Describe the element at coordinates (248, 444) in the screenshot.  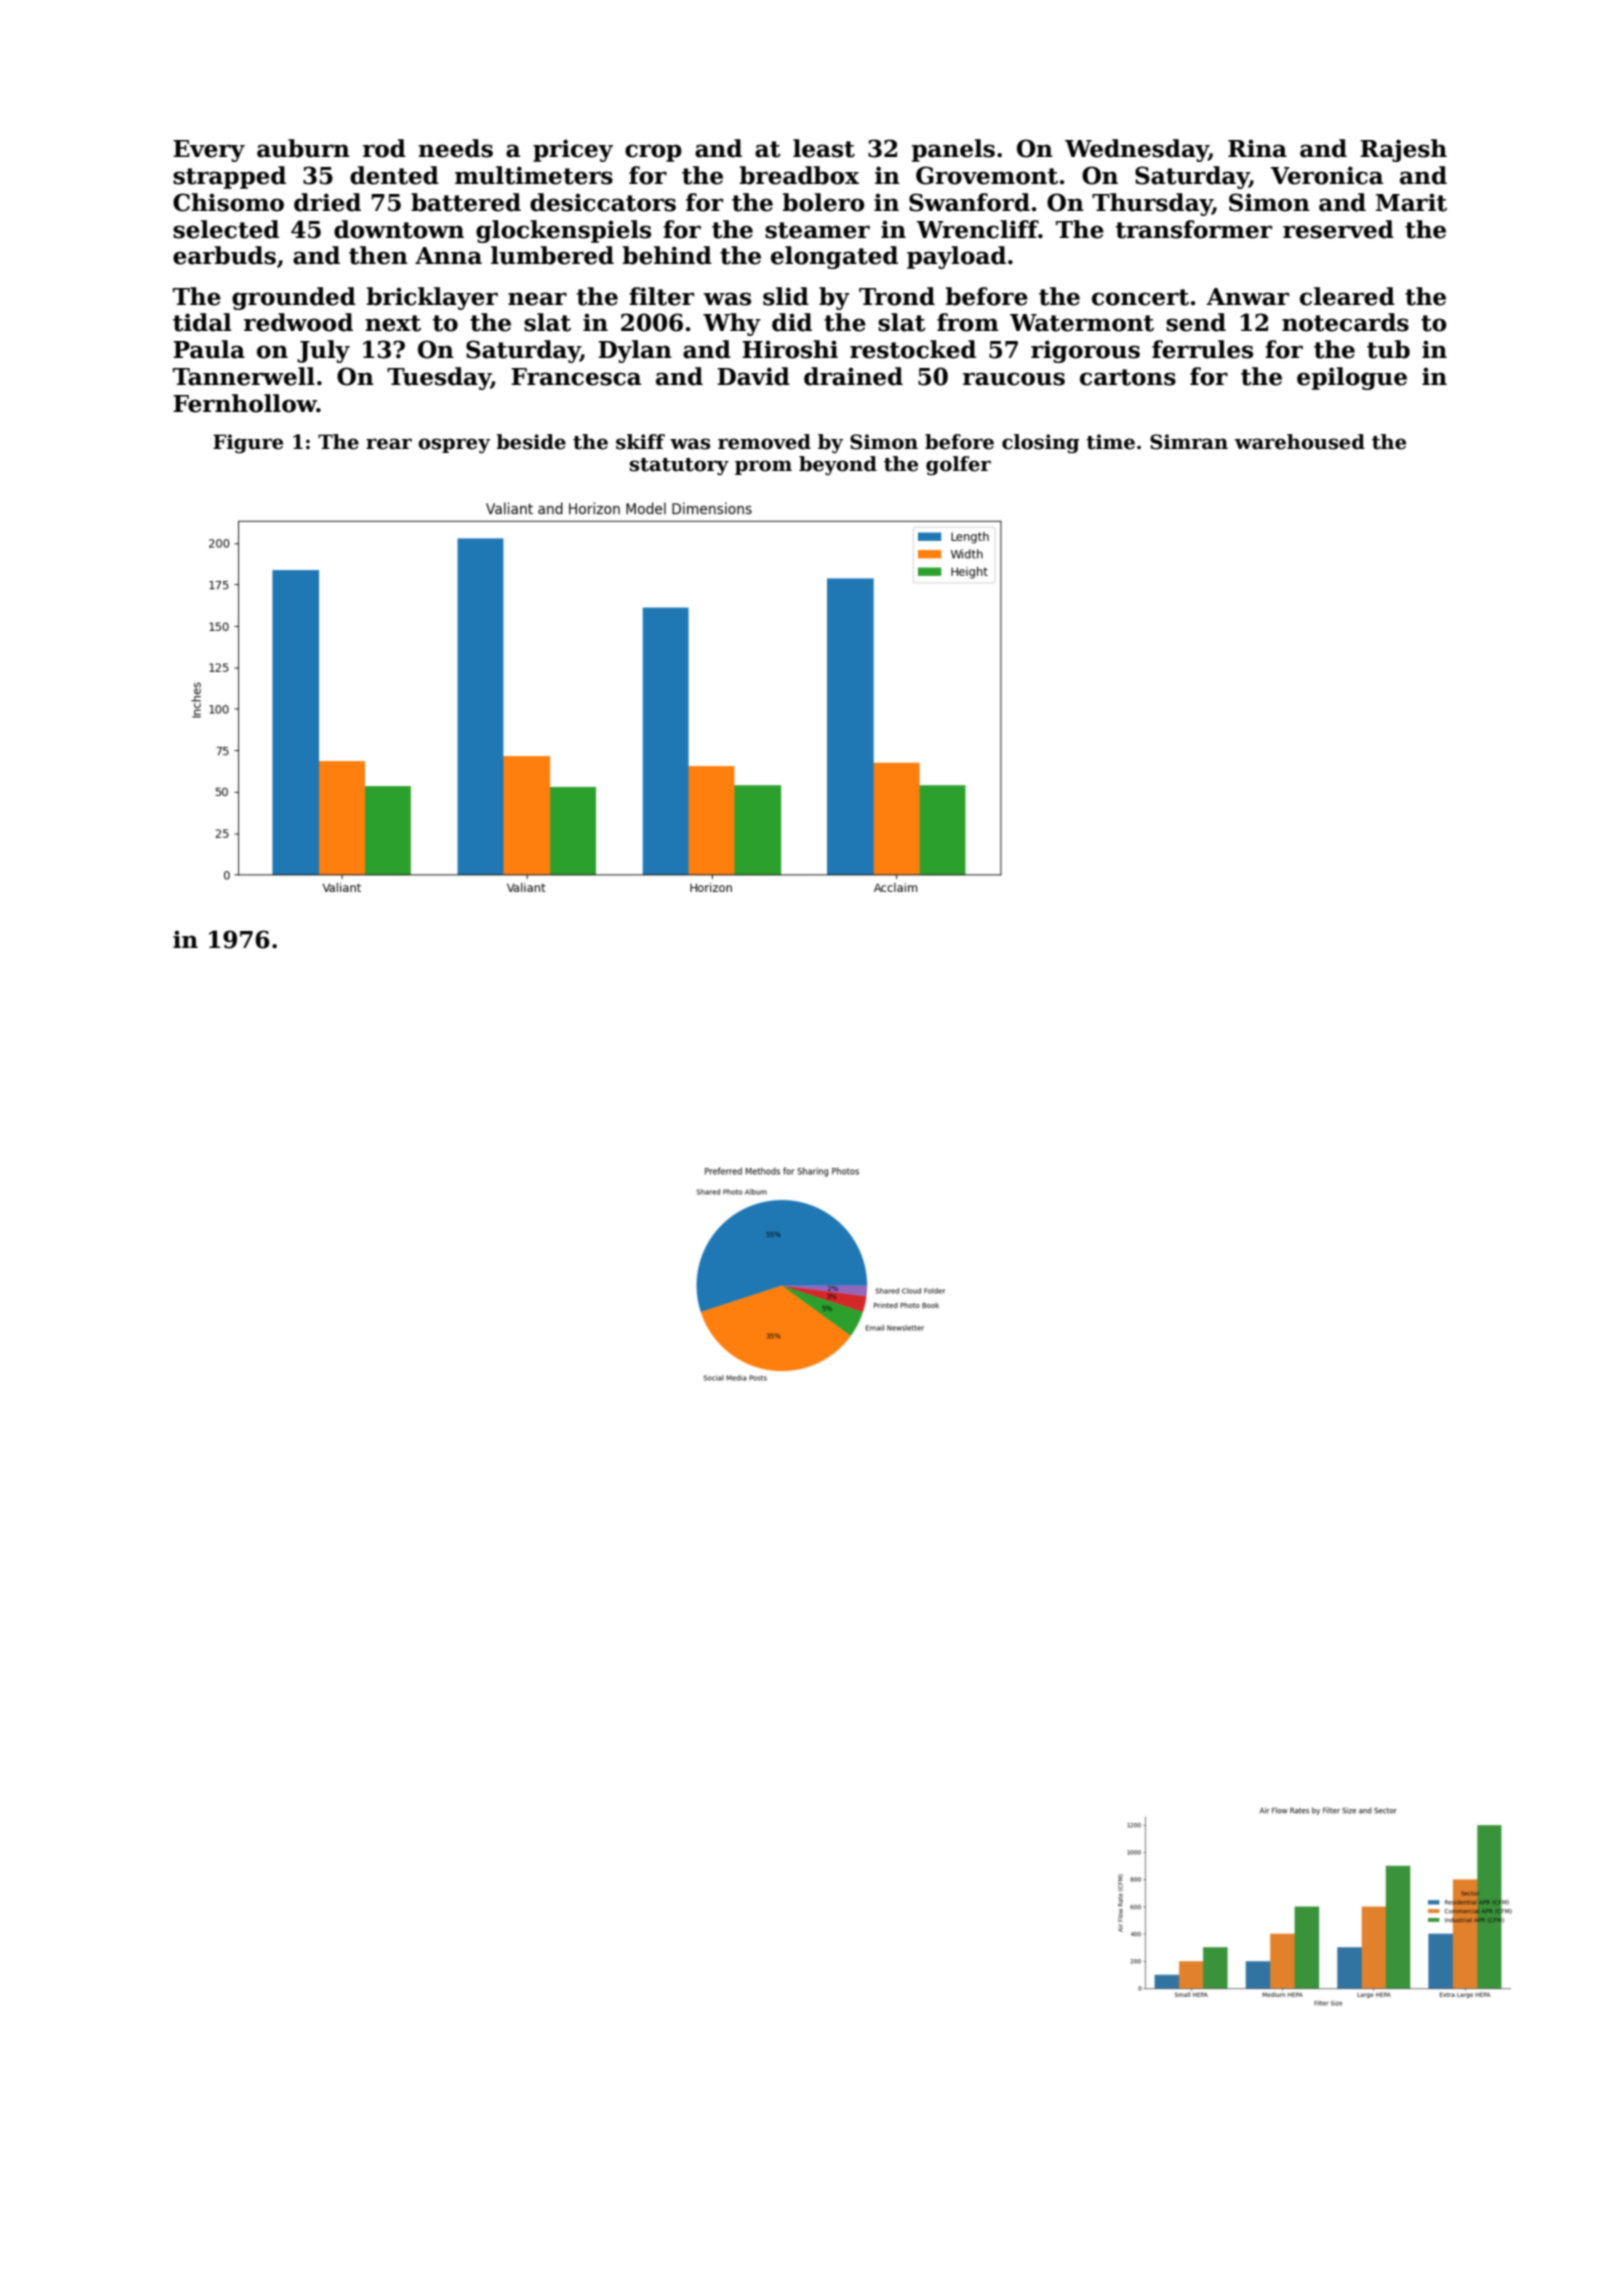
I see `Figure` at that location.
